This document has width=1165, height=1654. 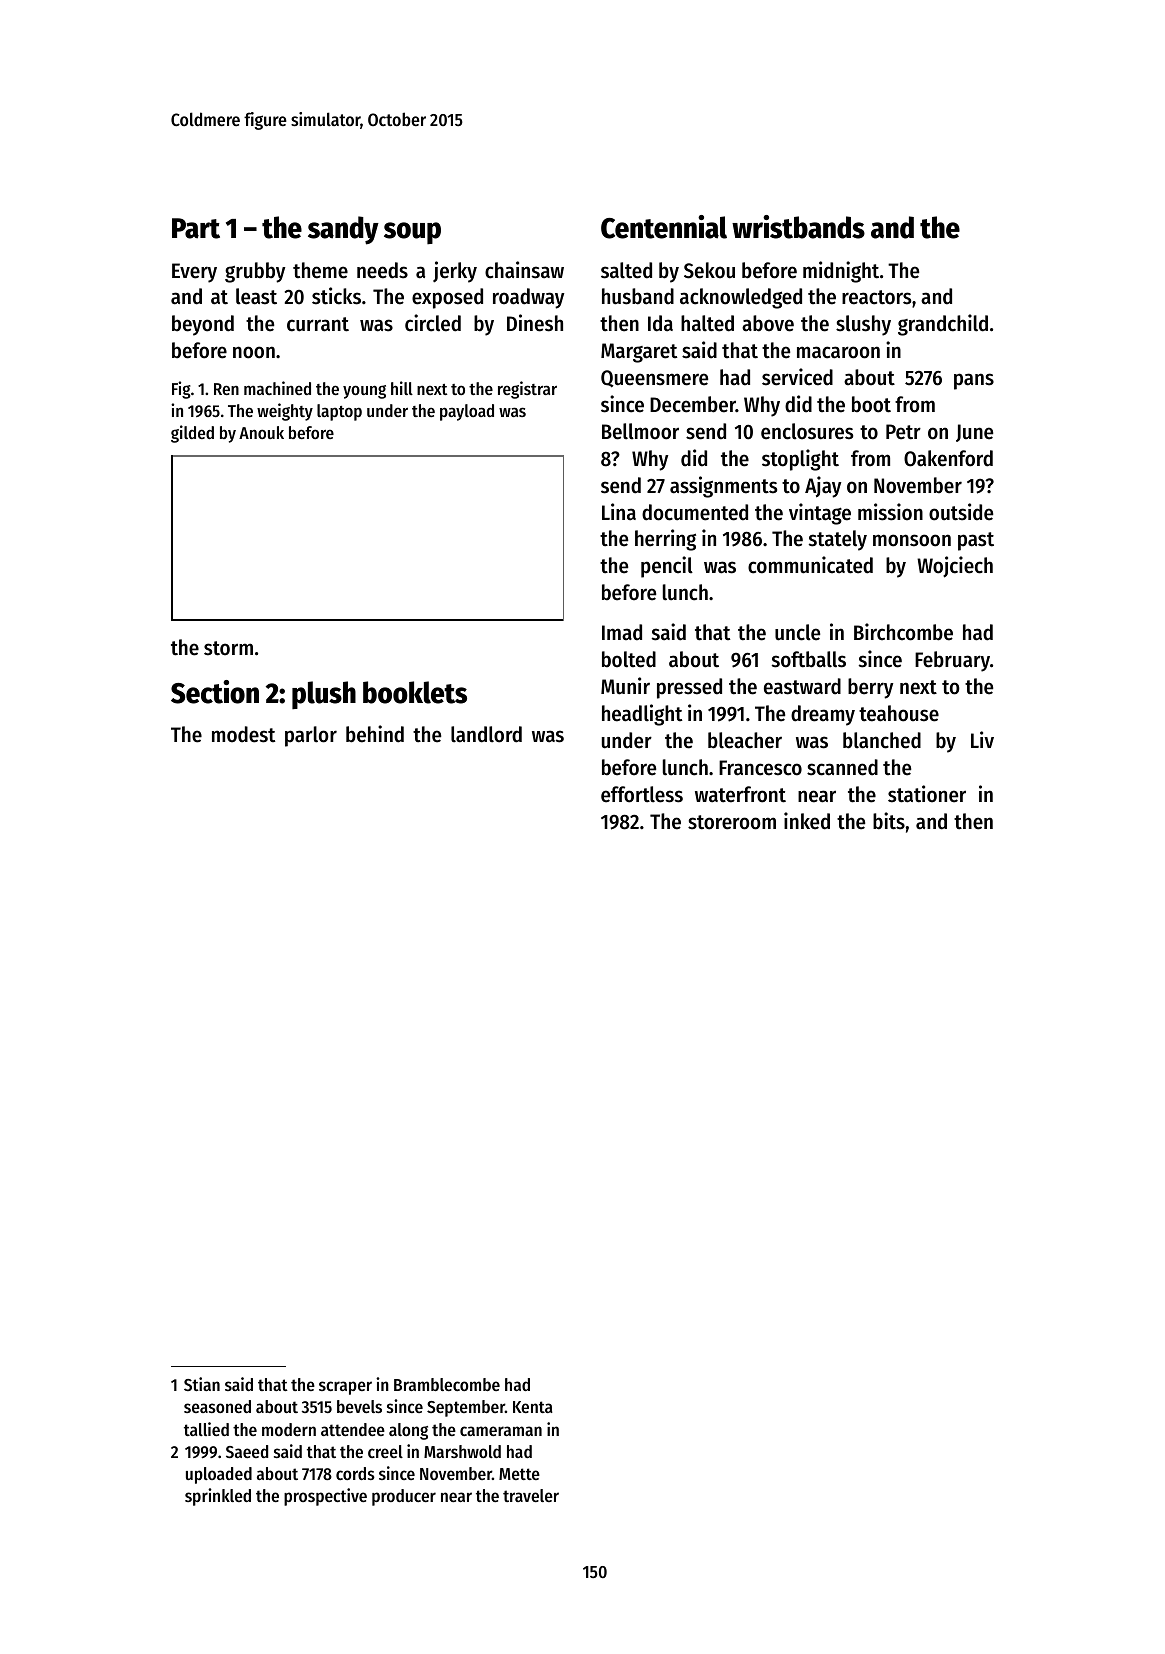 What do you see at coordinates (202, 1384) in the document?
I see `Stian` at bounding box center [202, 1384].
